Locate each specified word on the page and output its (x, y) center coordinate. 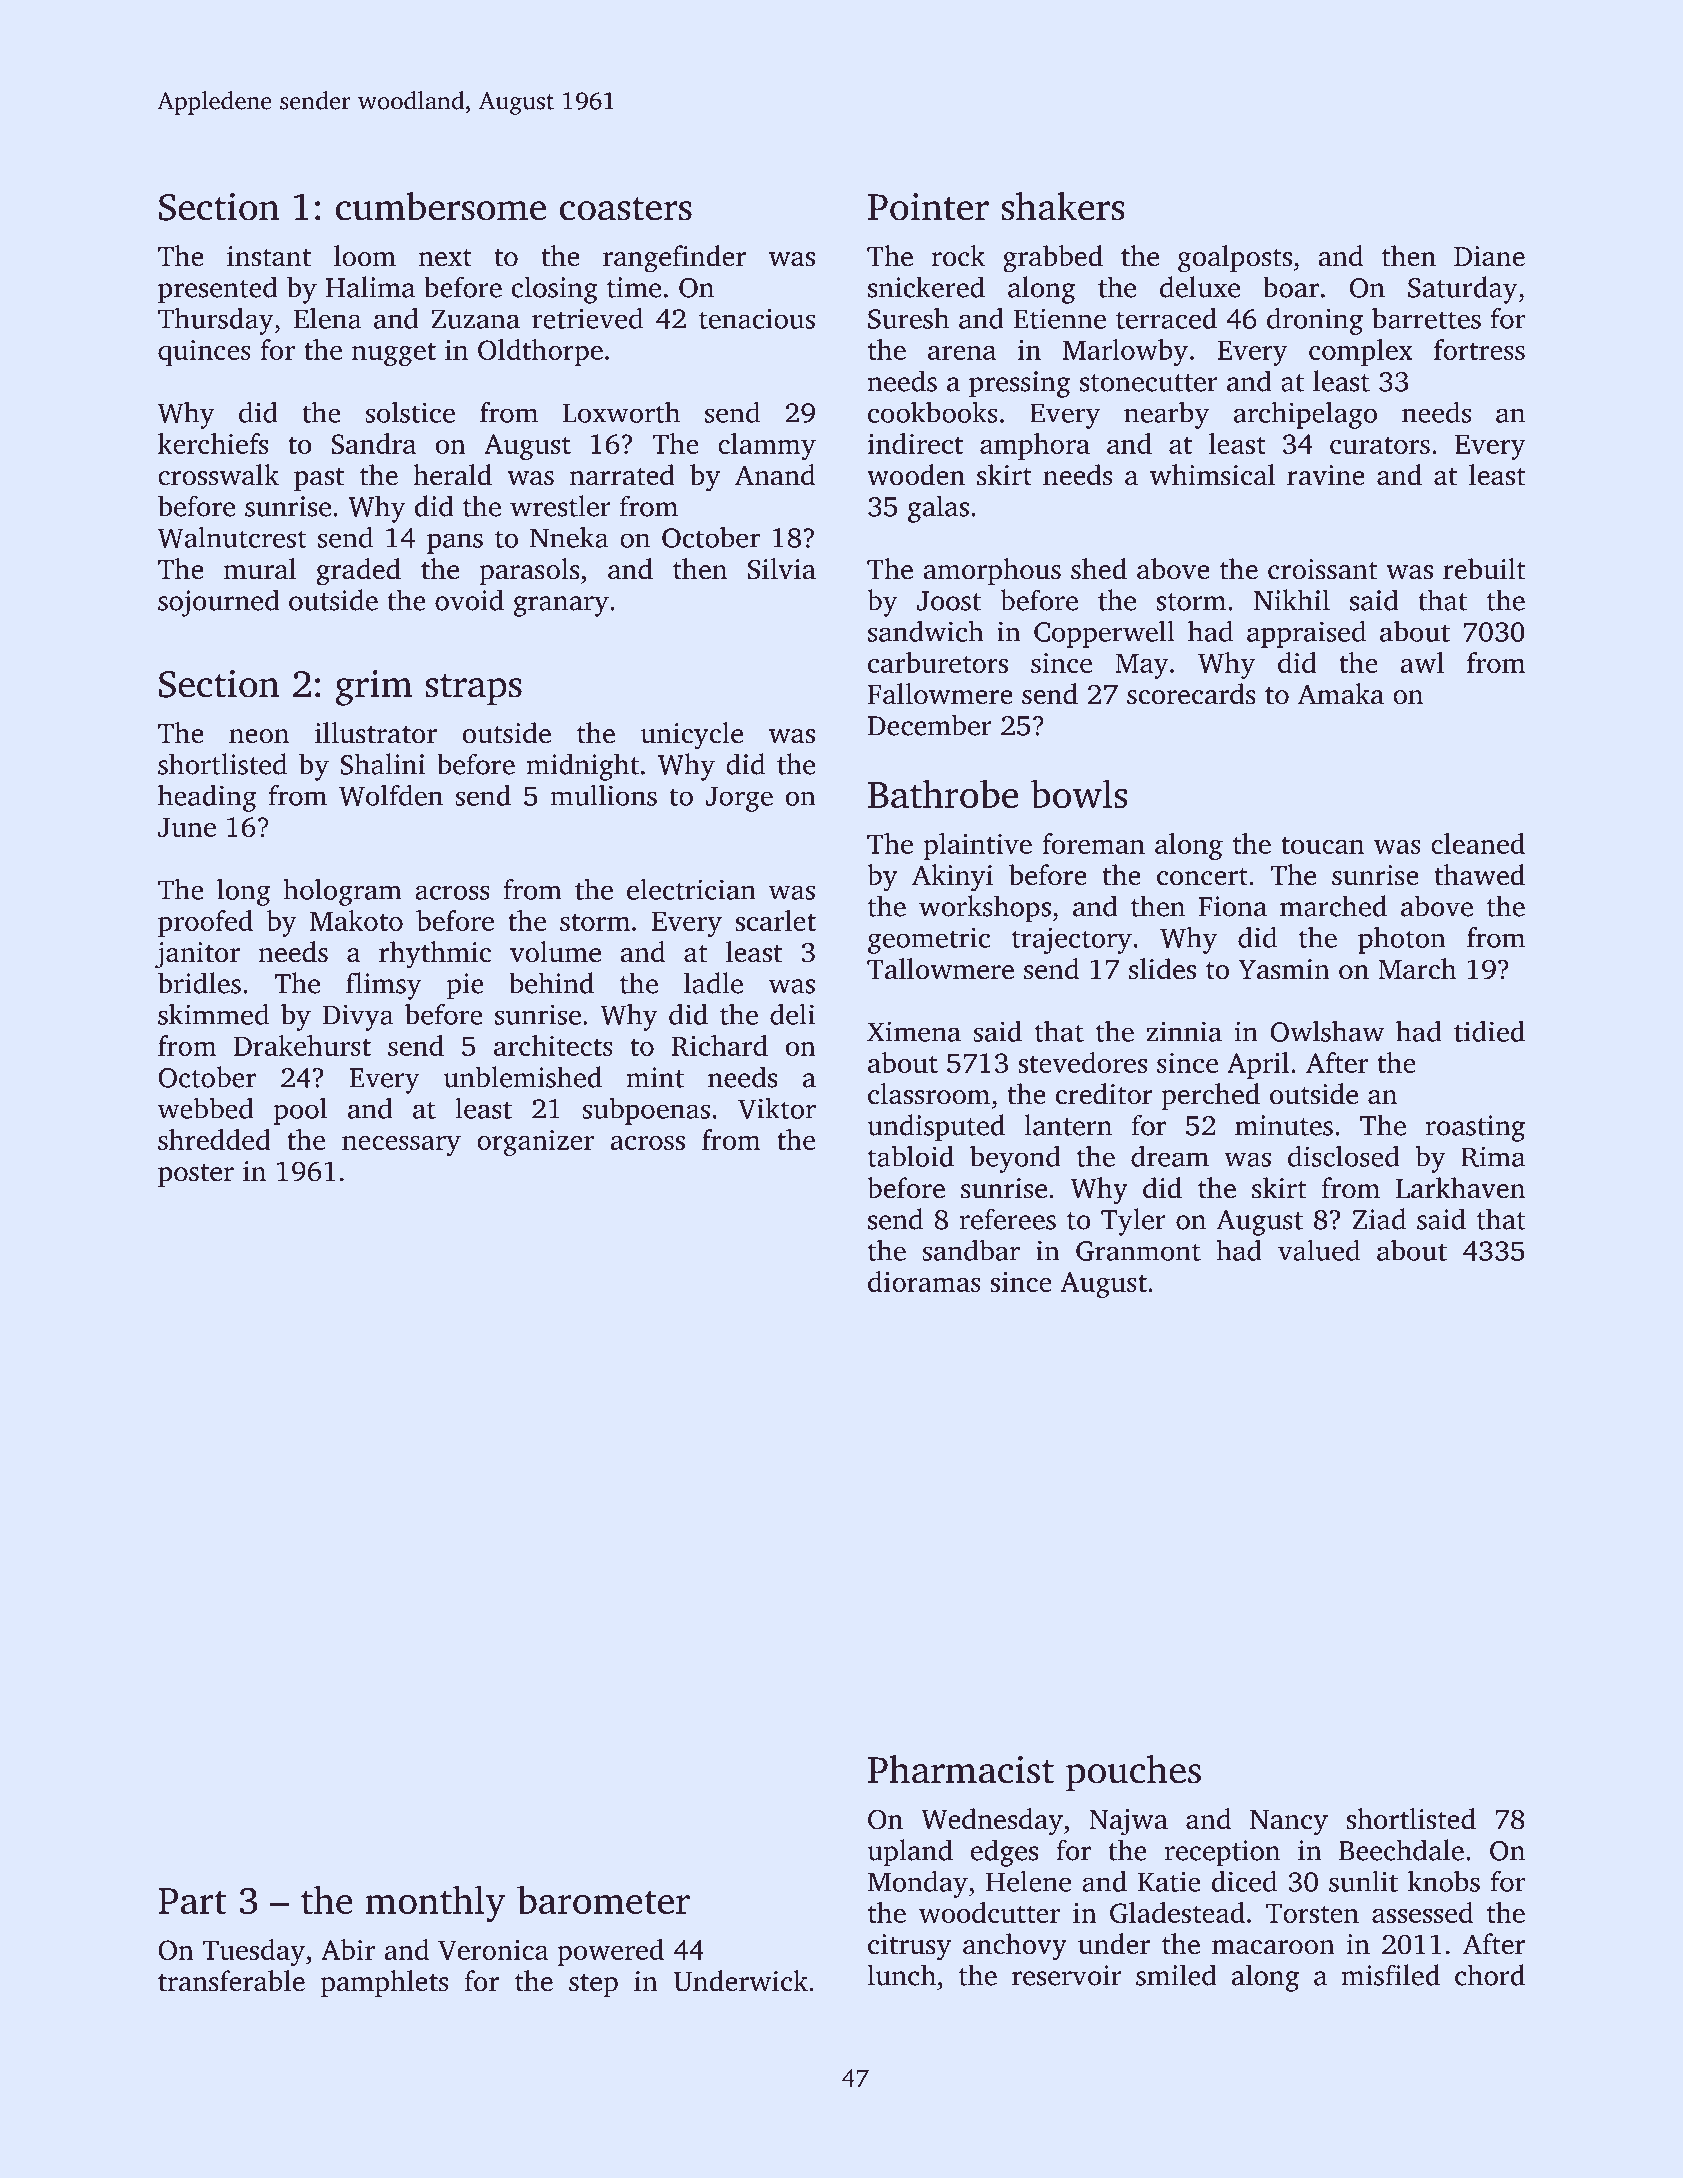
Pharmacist (961, 1769)
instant (269, 256)
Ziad (1379, 1219)
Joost (949, 601)
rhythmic (435, 955)
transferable (231, 1981)
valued (1319, 1250)
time (634, 287)
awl (1422, 662)
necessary (401, 1146)
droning (1315, 321)
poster (196, 1175)
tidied (1489, 1031)
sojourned (219, 603)
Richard (720, 1045)
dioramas (924, 1281)
